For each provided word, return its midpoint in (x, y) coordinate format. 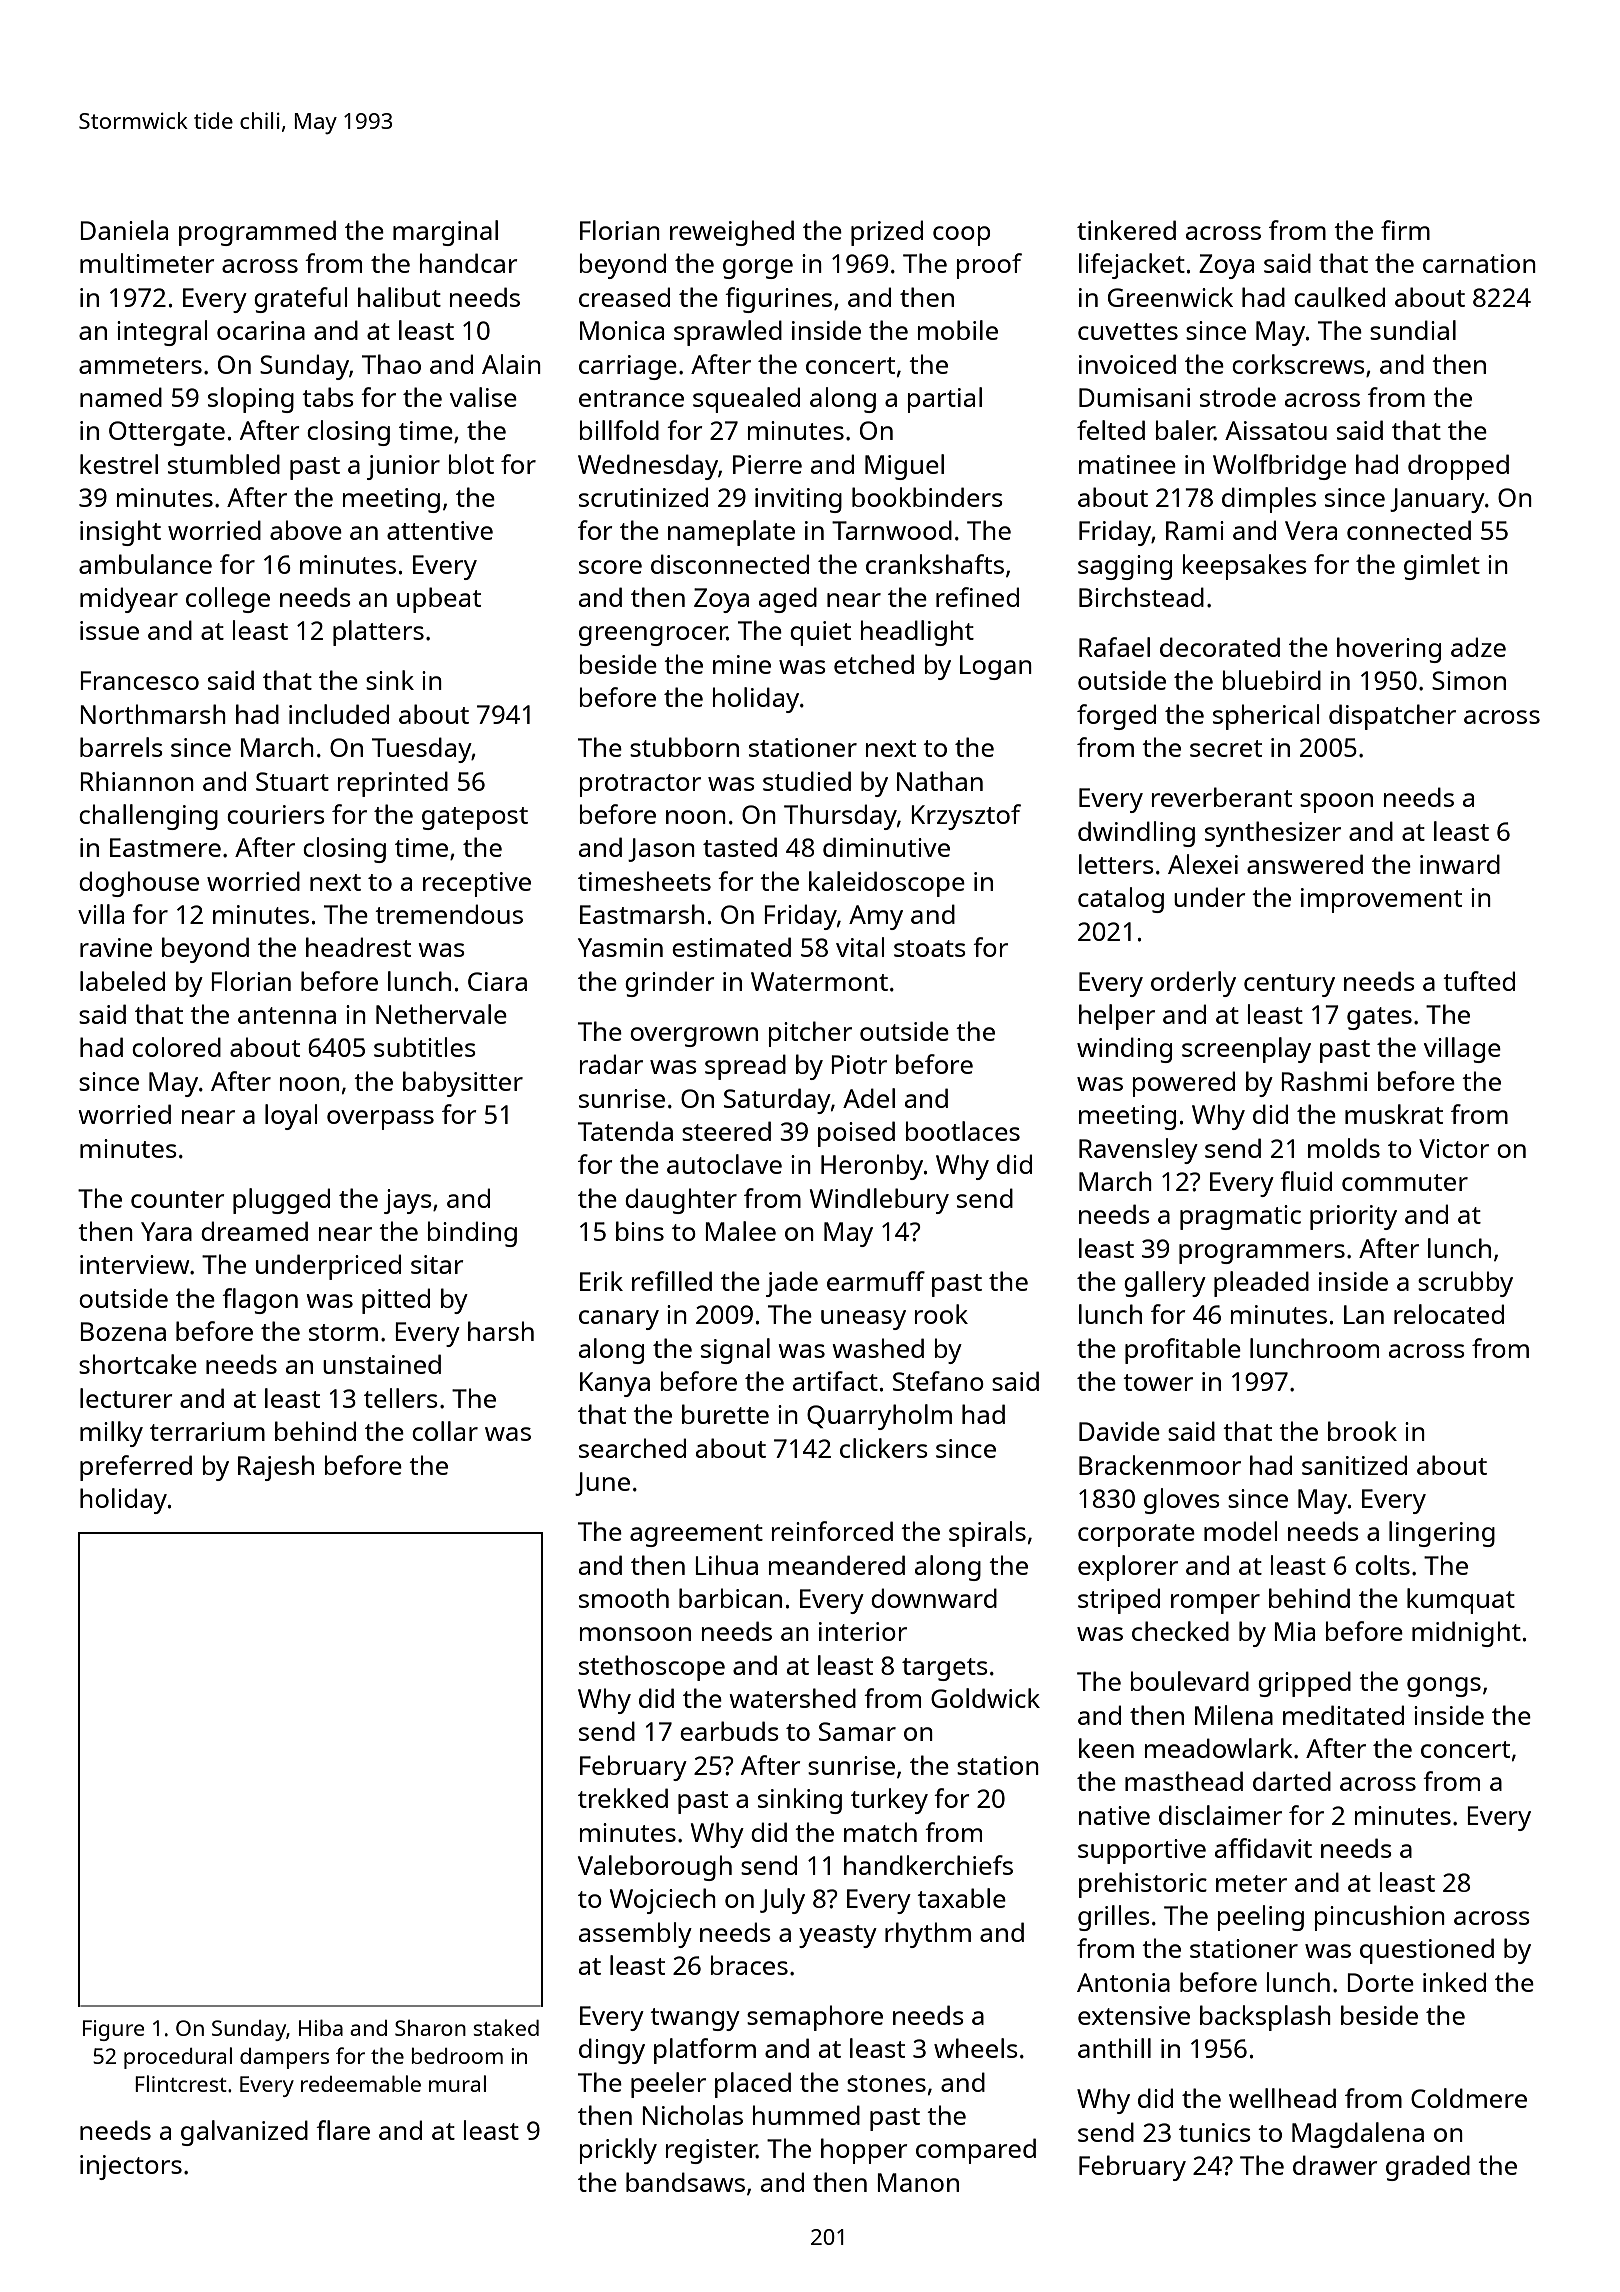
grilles (1114, 1918)
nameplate (731, 533)
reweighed (732, 233)
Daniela (124, 230)
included (339, 714)
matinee (1127, 464)
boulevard (1190, 1681)
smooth (624, 1598)
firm (1405, 230)
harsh (501, 1331)
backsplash (1265, 2018)
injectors (131, 2167)
